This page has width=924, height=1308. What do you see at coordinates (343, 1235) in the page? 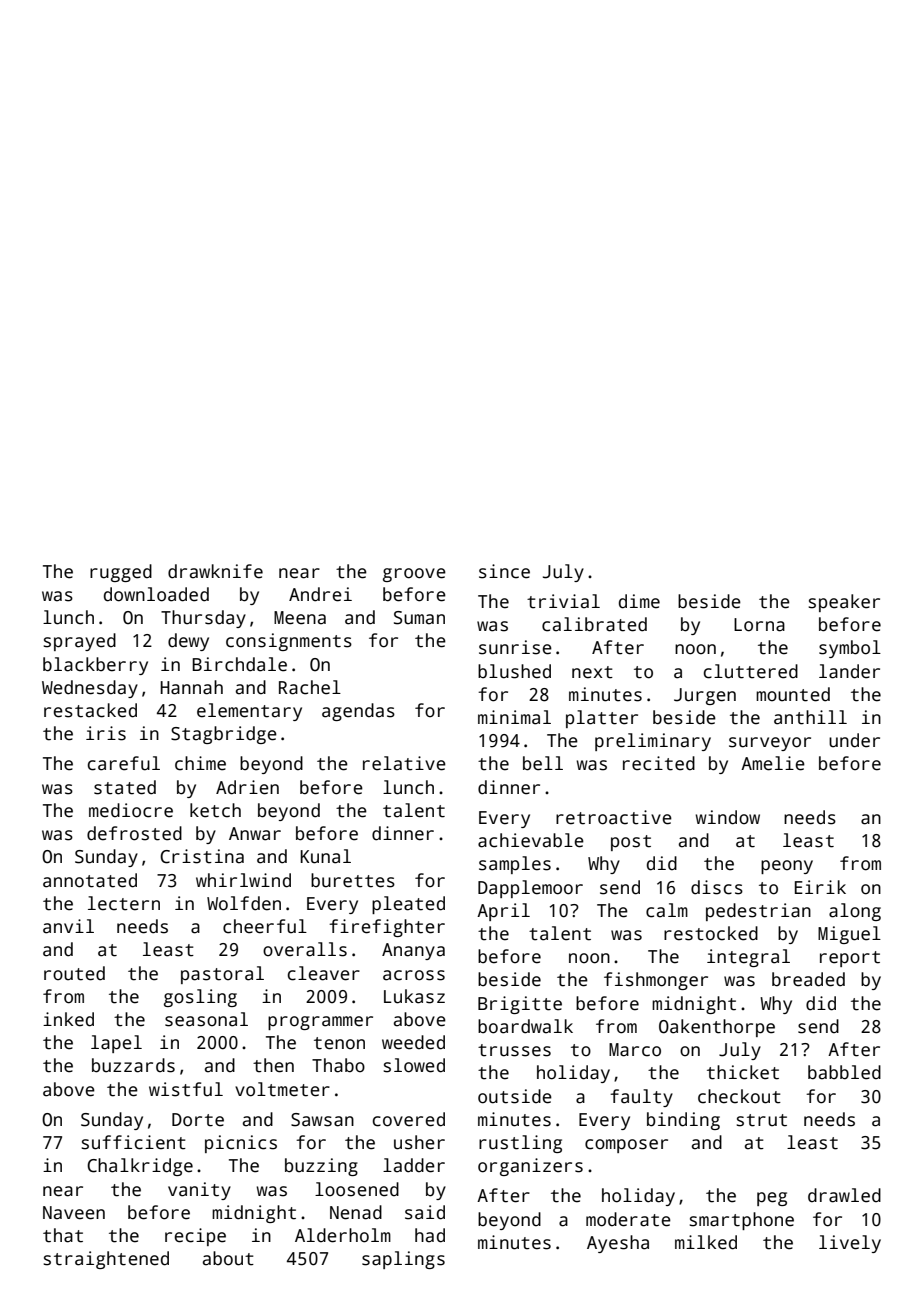
I see `Alderholm` at bounding box center [343, 1235].
